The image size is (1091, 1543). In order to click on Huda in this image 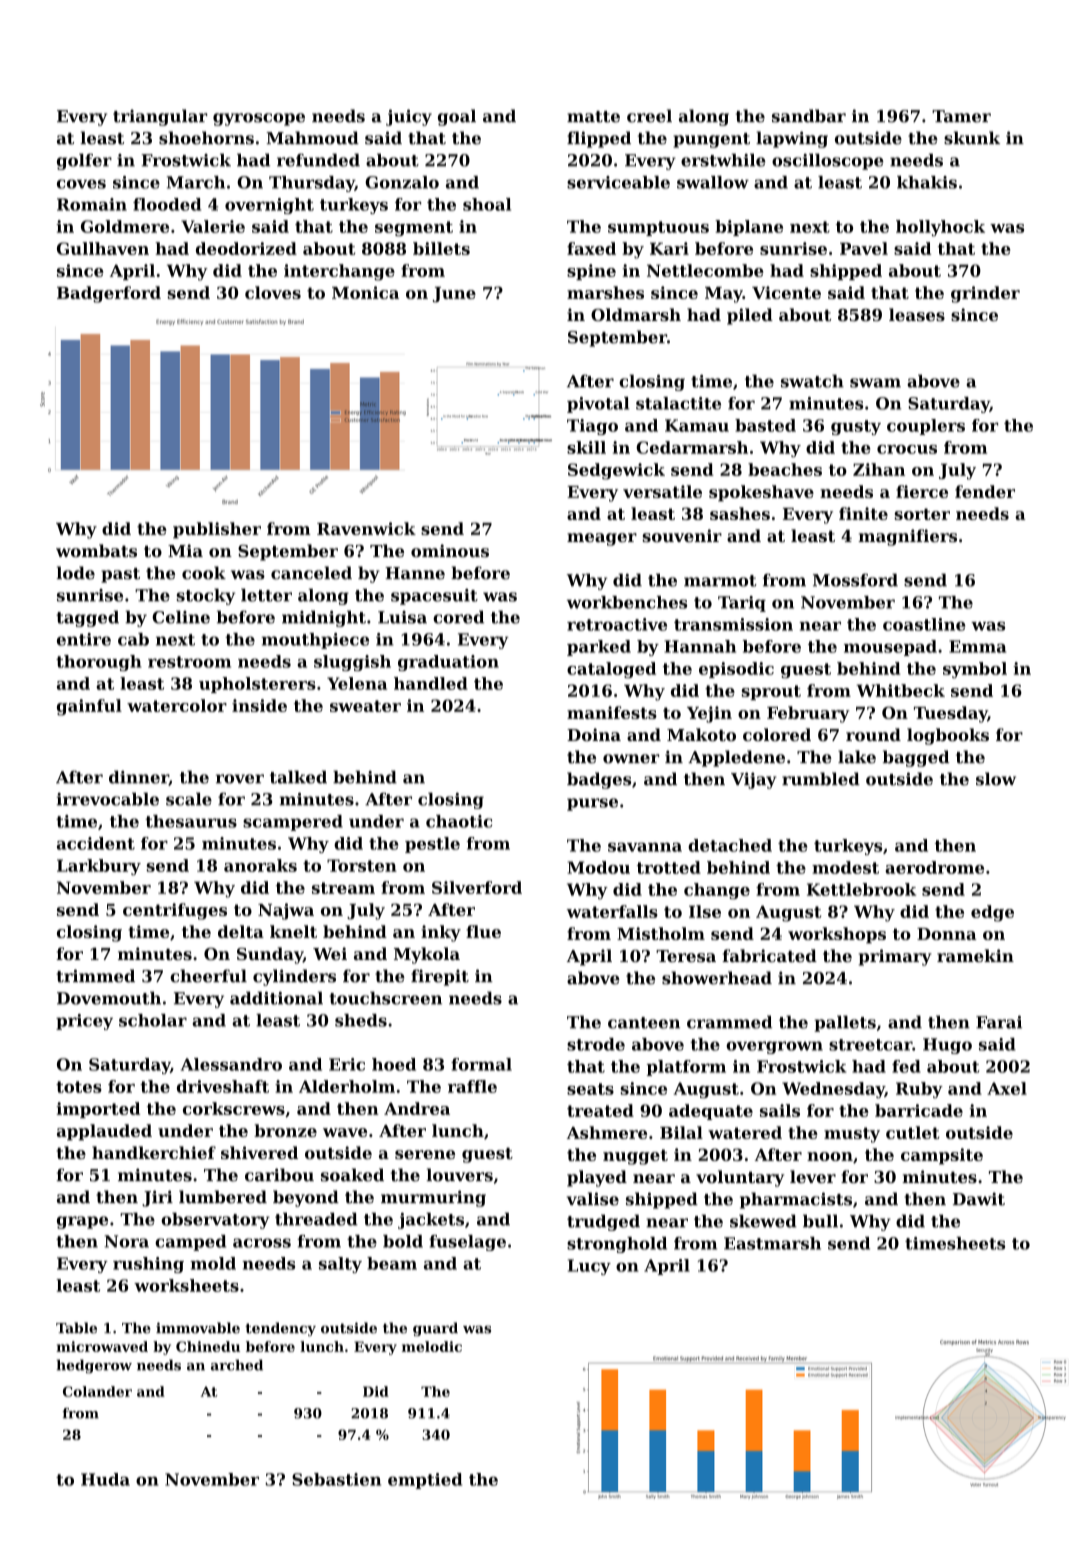, I will do `click(105, 1479)`.
